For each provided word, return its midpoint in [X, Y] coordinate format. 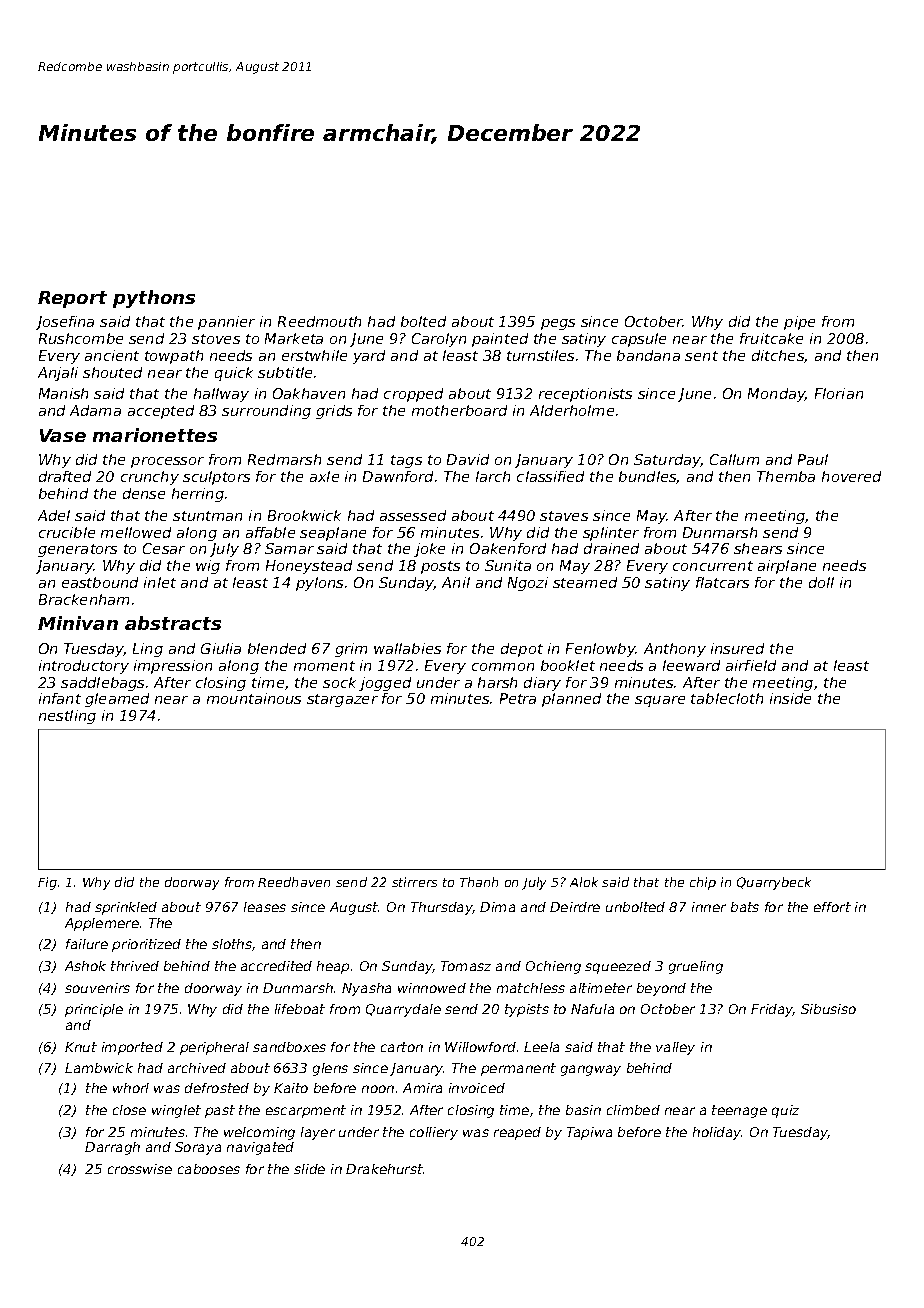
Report [72, 299]
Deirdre [575, 907]
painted [500, 340]
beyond [661, 989]
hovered [851, 476]
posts [440, 567]
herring [198, 495]
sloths [232, 944]
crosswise [140, 1169]
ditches [778, 356]
